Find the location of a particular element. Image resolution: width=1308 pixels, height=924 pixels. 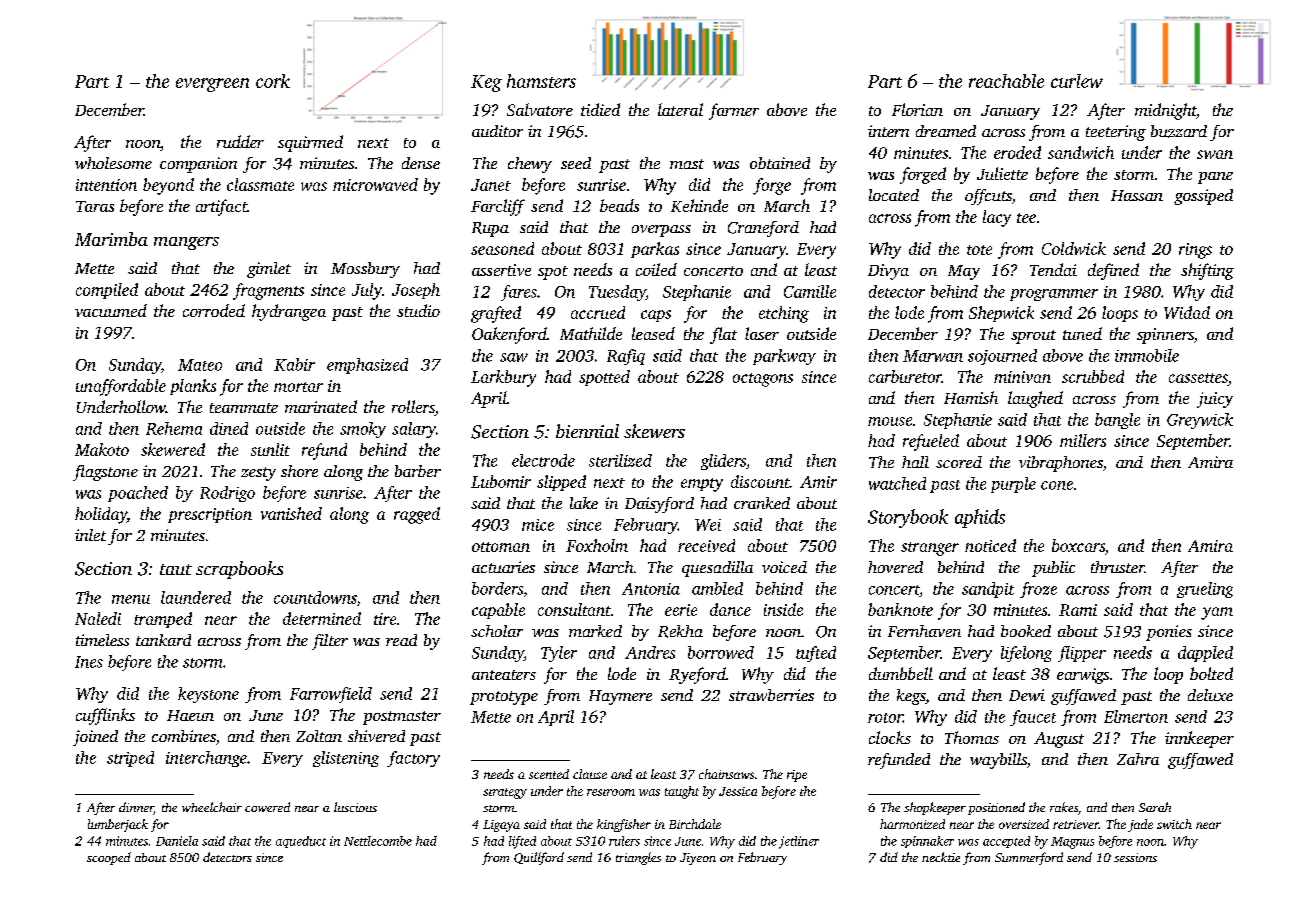

Daisyford is located at coordinates (659, 505).
